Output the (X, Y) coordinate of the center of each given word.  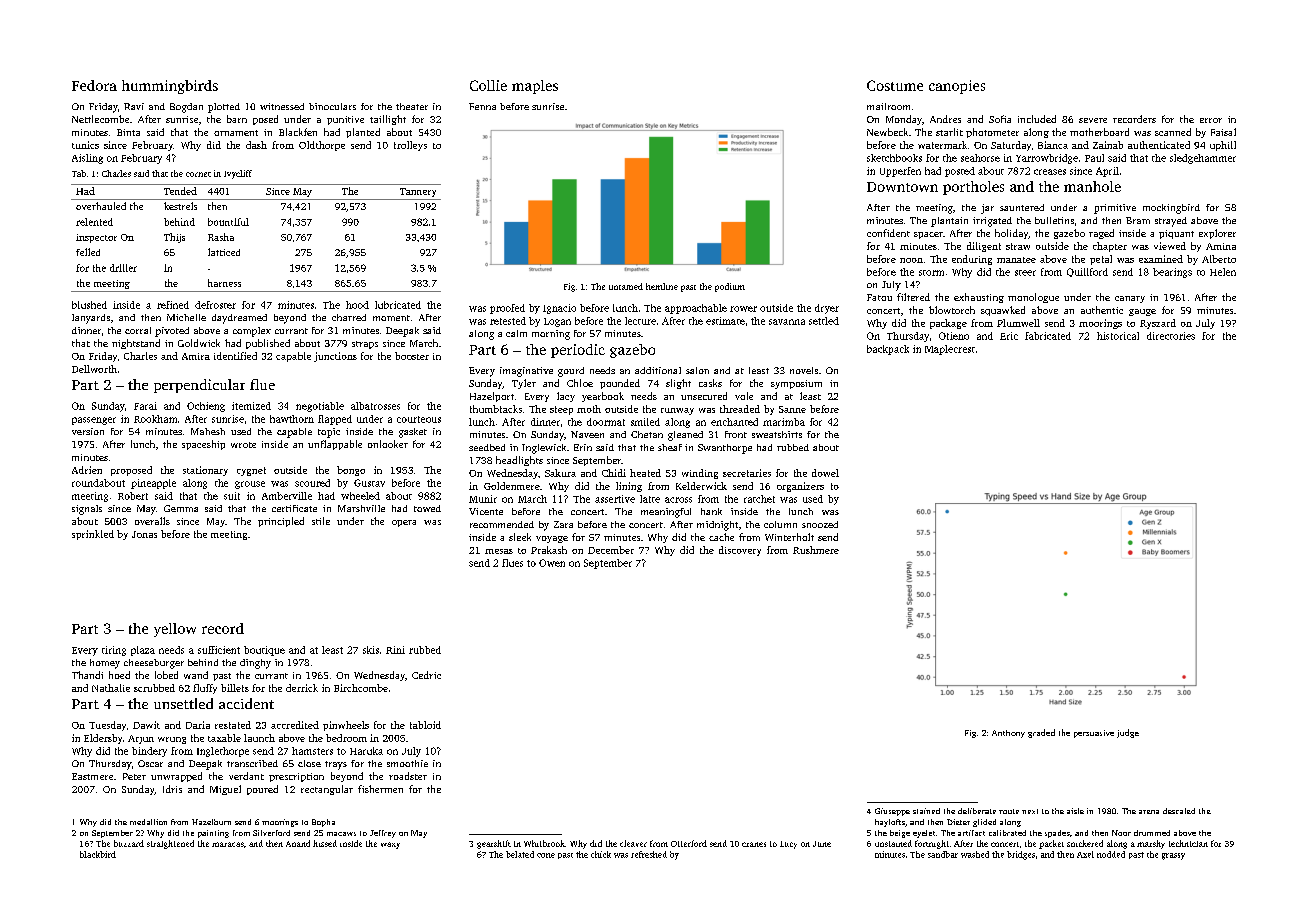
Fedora (94, 85)
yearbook (603, 397)
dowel (825, 473)
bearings (1172, 273)
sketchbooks (894, 158)
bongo (351, 471)
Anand (298, 843)
